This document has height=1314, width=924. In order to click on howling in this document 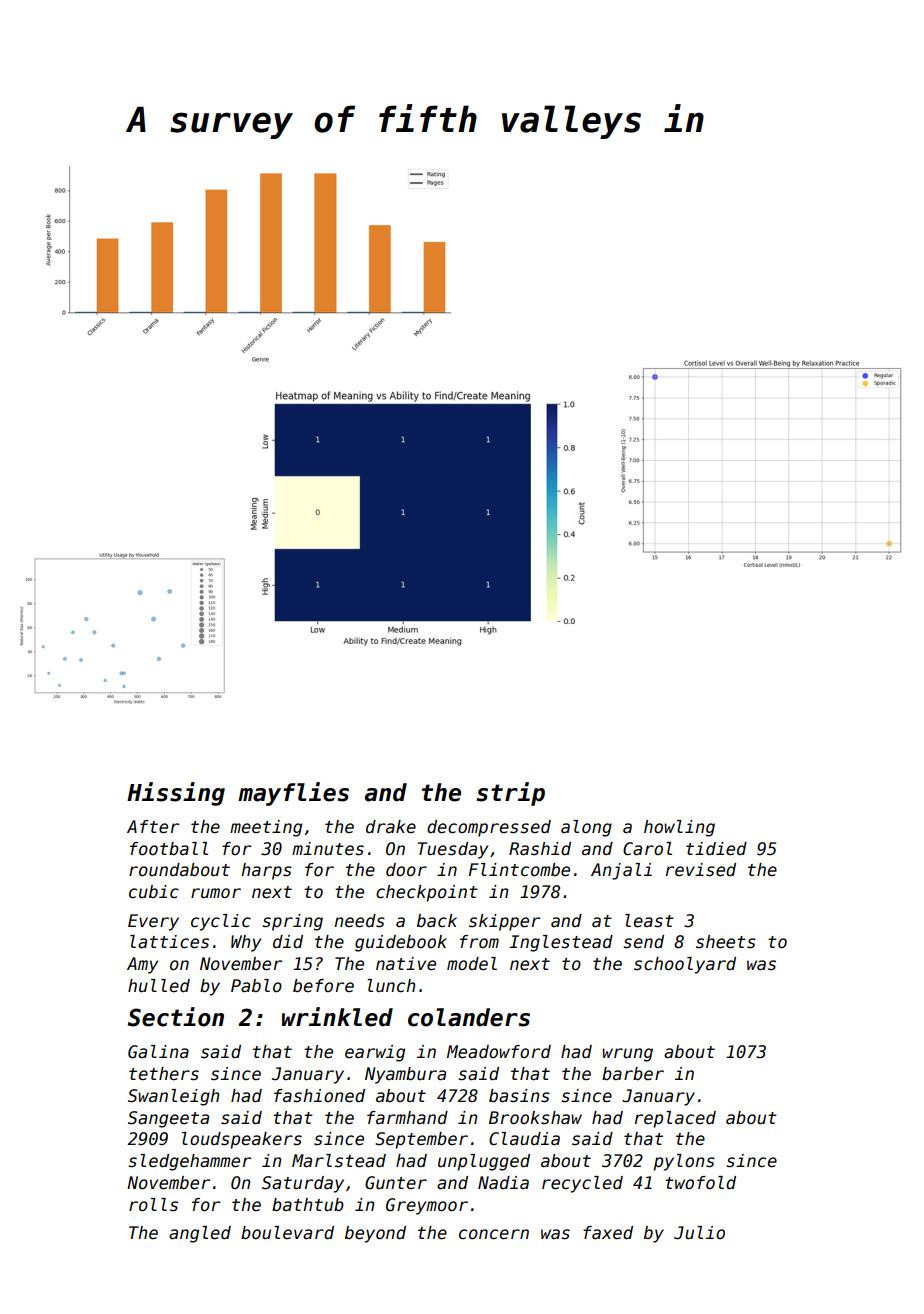, I will do `click(679, 828)`.
